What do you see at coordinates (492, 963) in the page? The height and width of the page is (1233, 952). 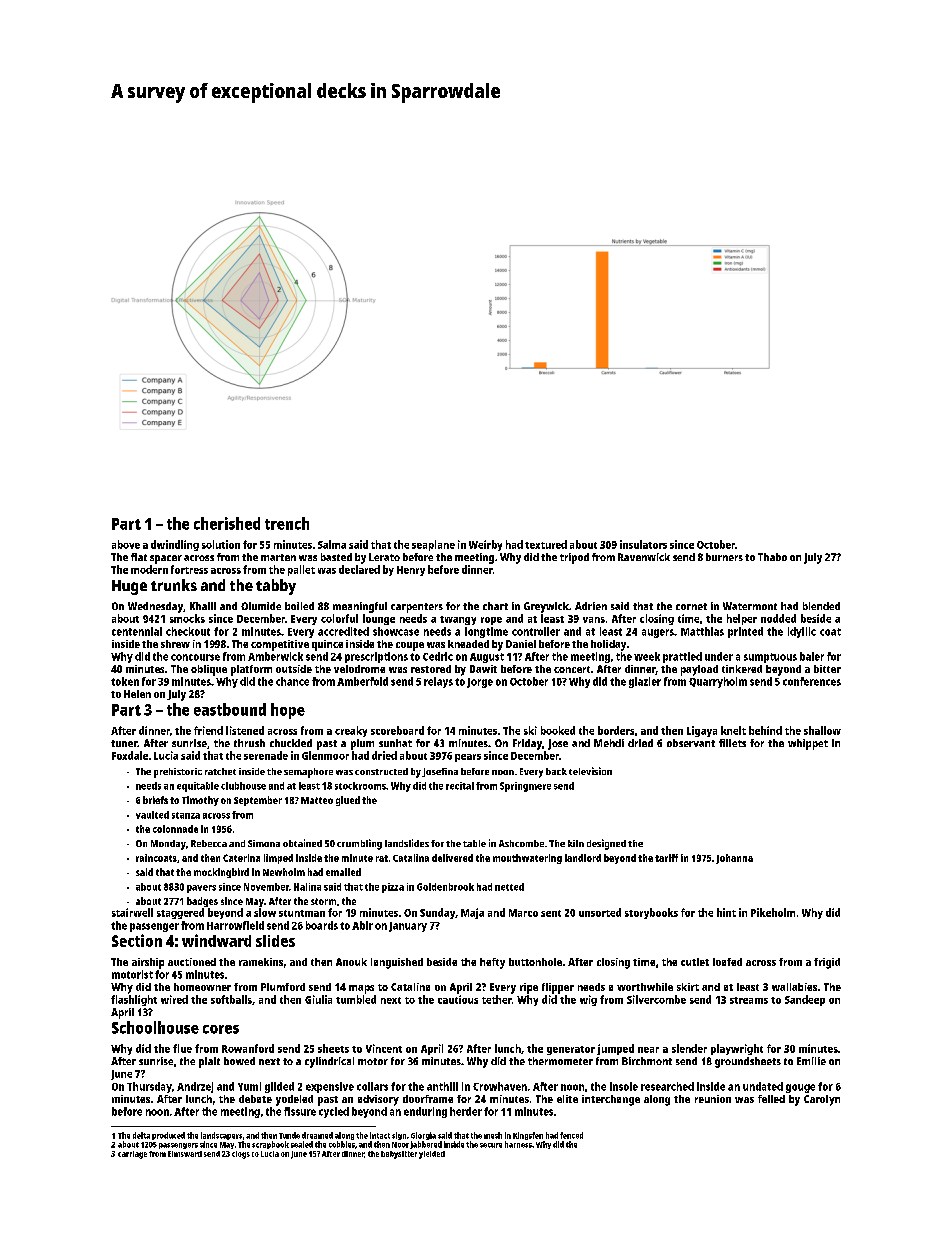 I see `hefty` at bounding box center [492, 963].
